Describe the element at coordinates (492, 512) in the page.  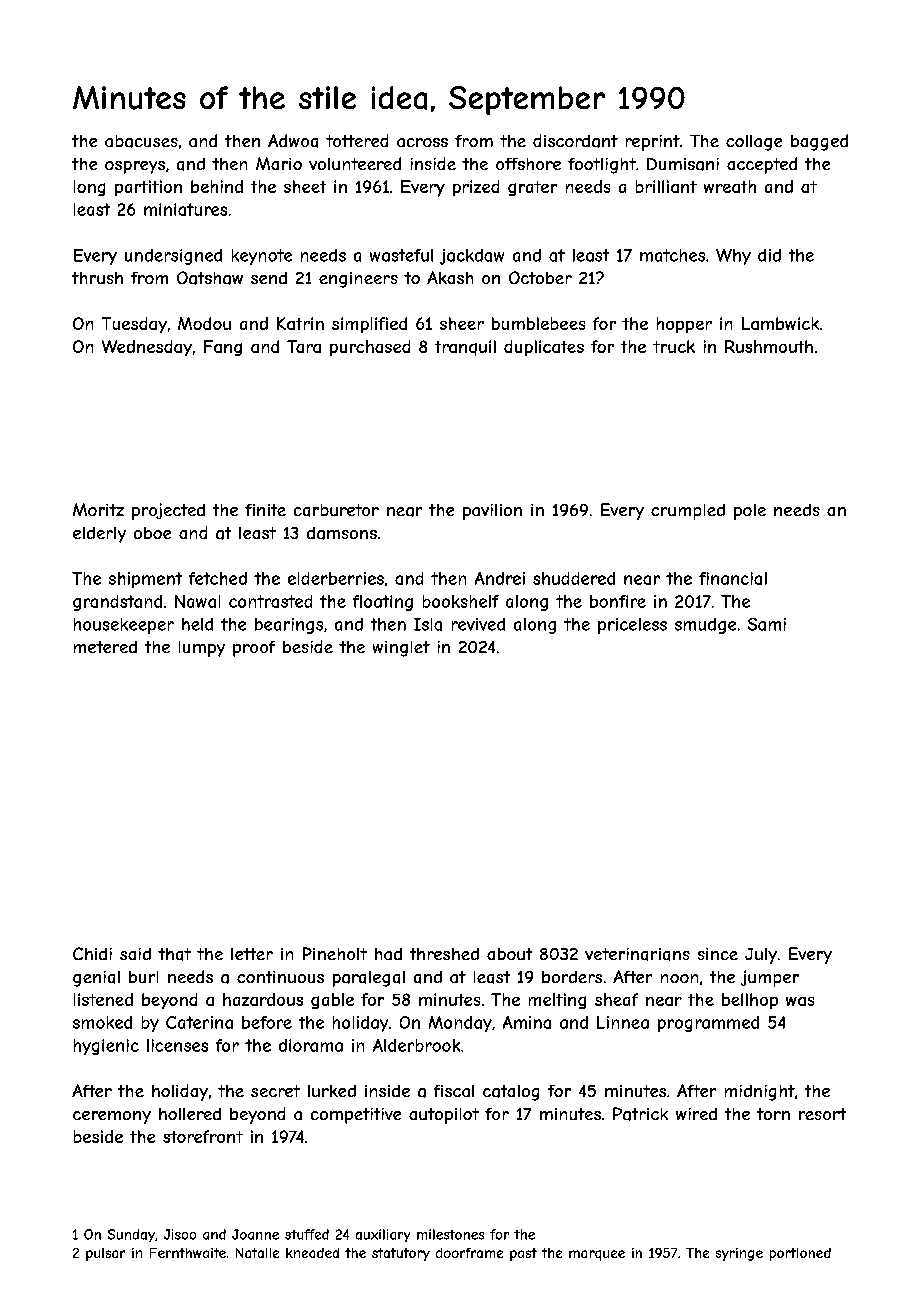
I see `pavilion` at that location.
